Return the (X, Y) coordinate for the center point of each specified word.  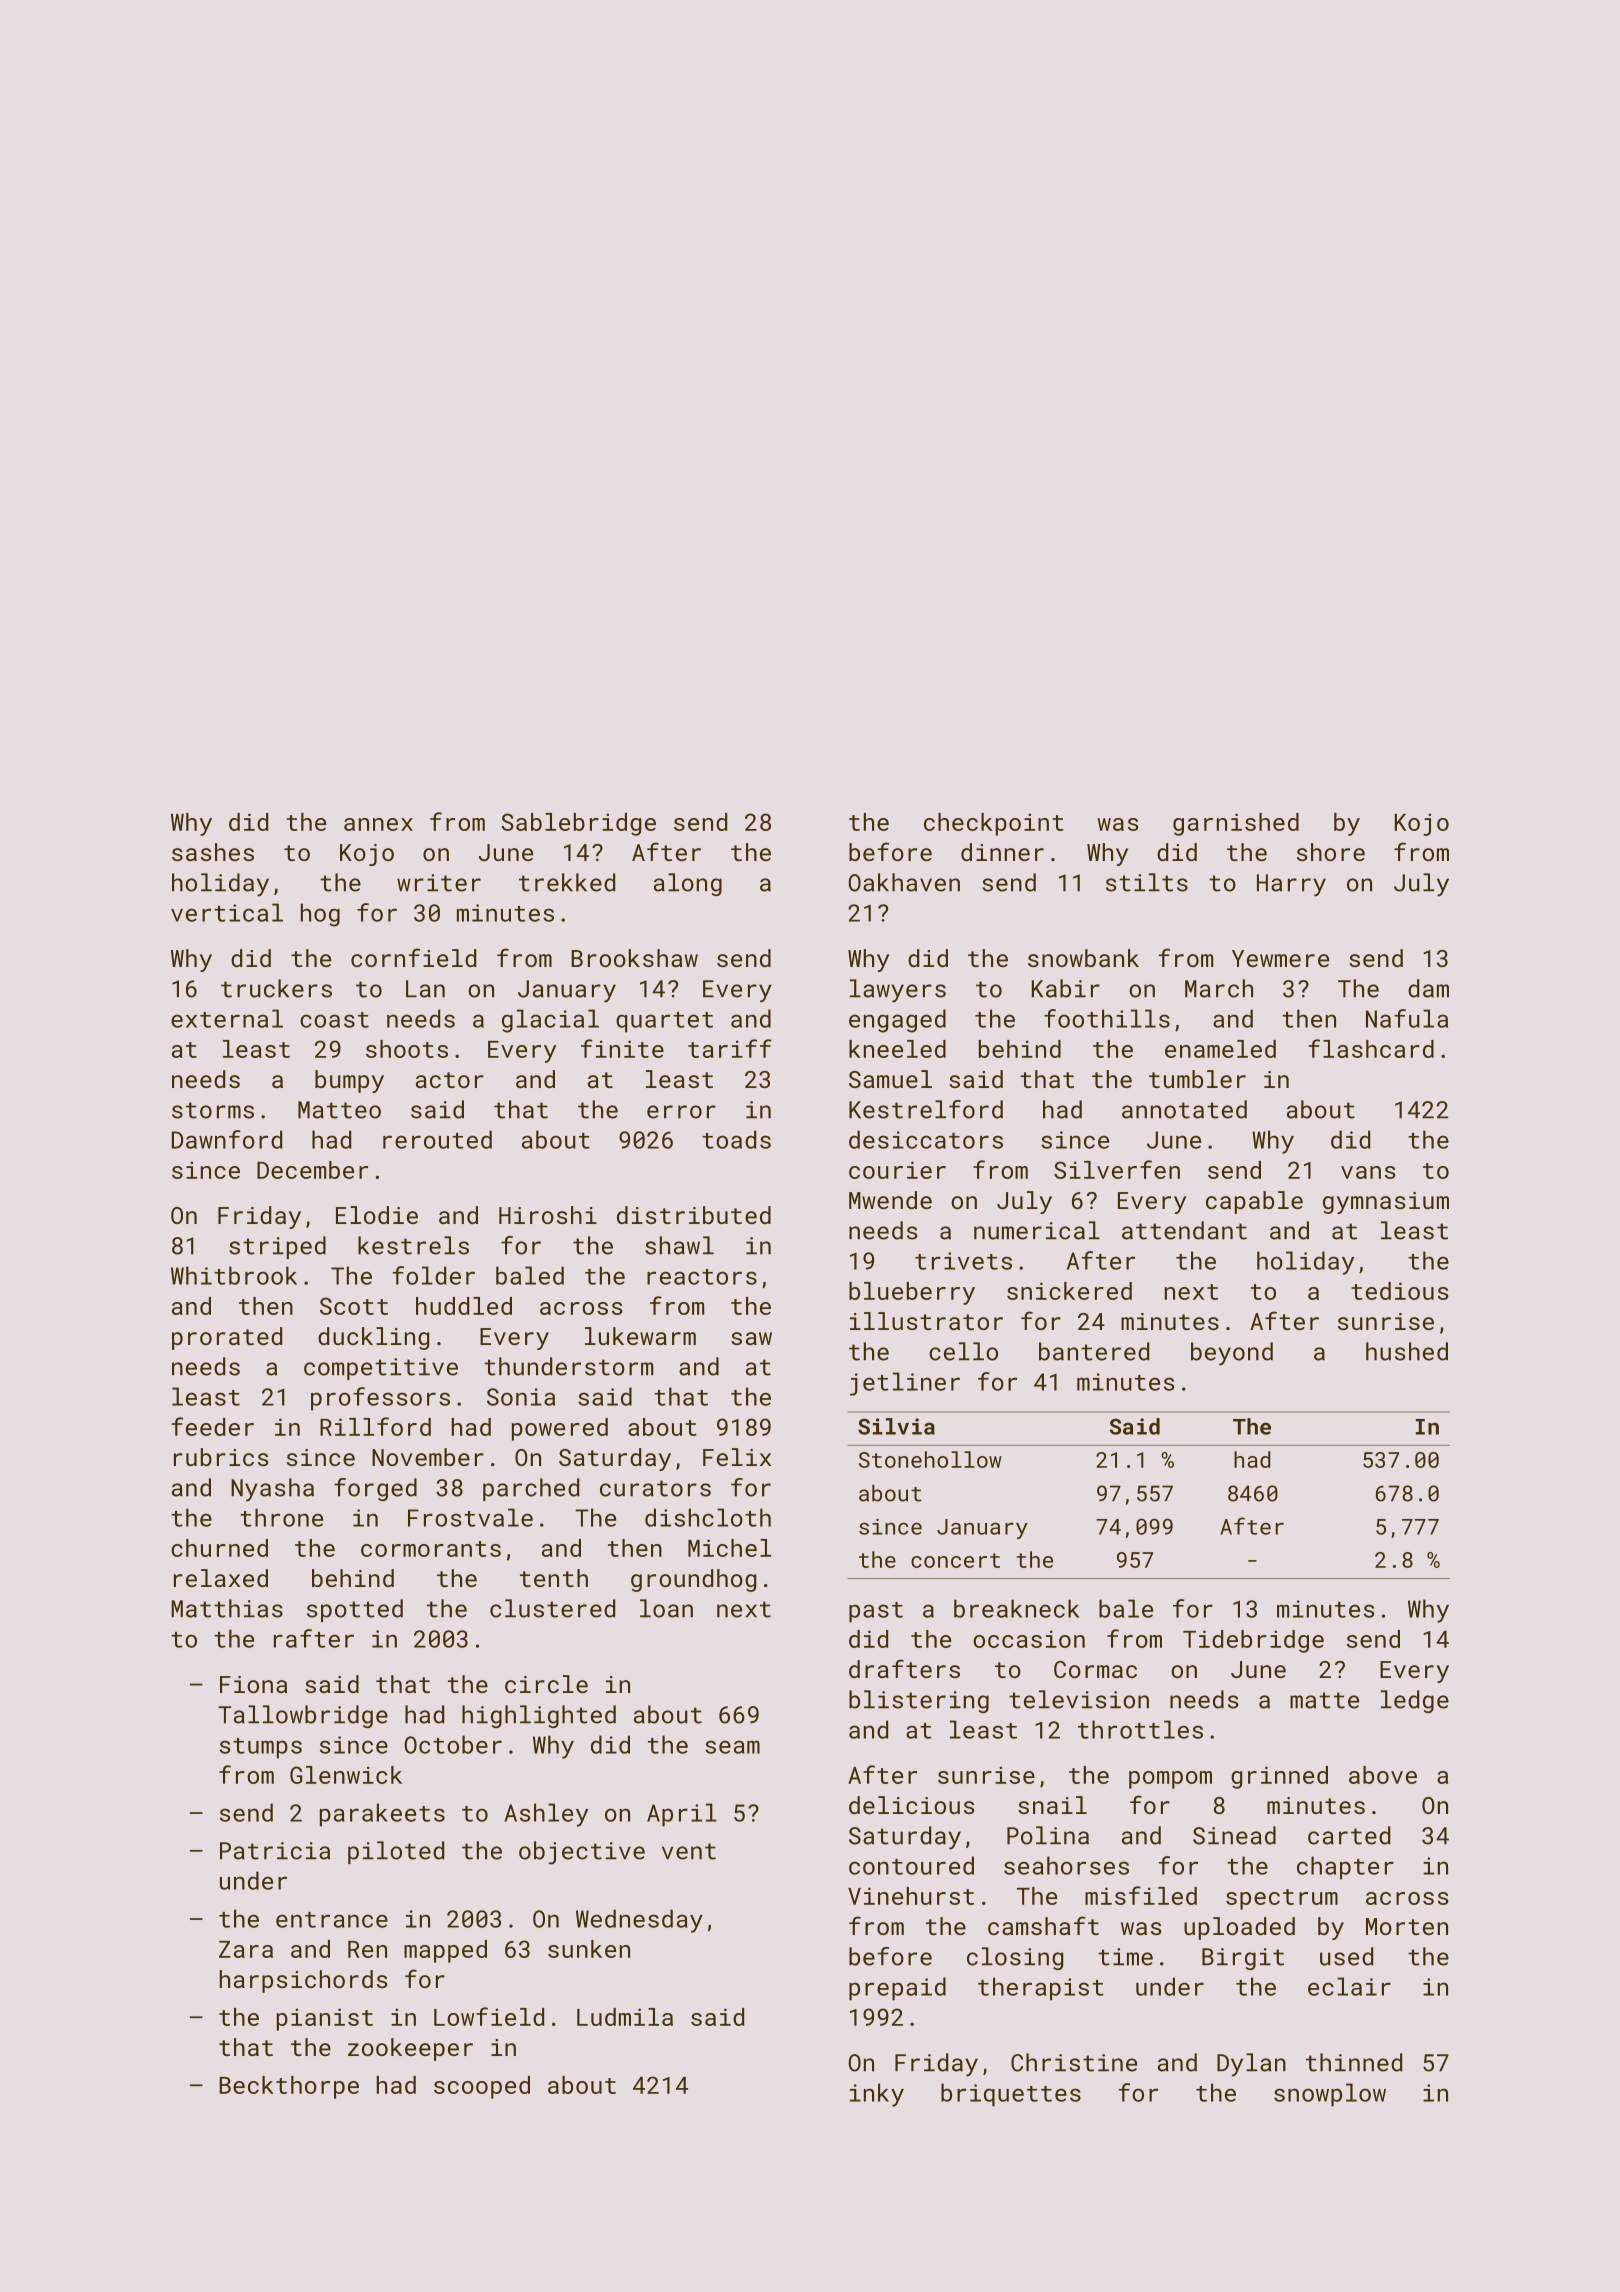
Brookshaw (635, 958)
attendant (1184, 1230)
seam (732, 1747)
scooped (482, 2087)
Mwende (890, 1200)
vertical (227, 912)
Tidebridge (1253, 1641)
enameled (1220, 1049)
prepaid (897, 1989)
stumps (261, 1748)
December (312, 1170)
